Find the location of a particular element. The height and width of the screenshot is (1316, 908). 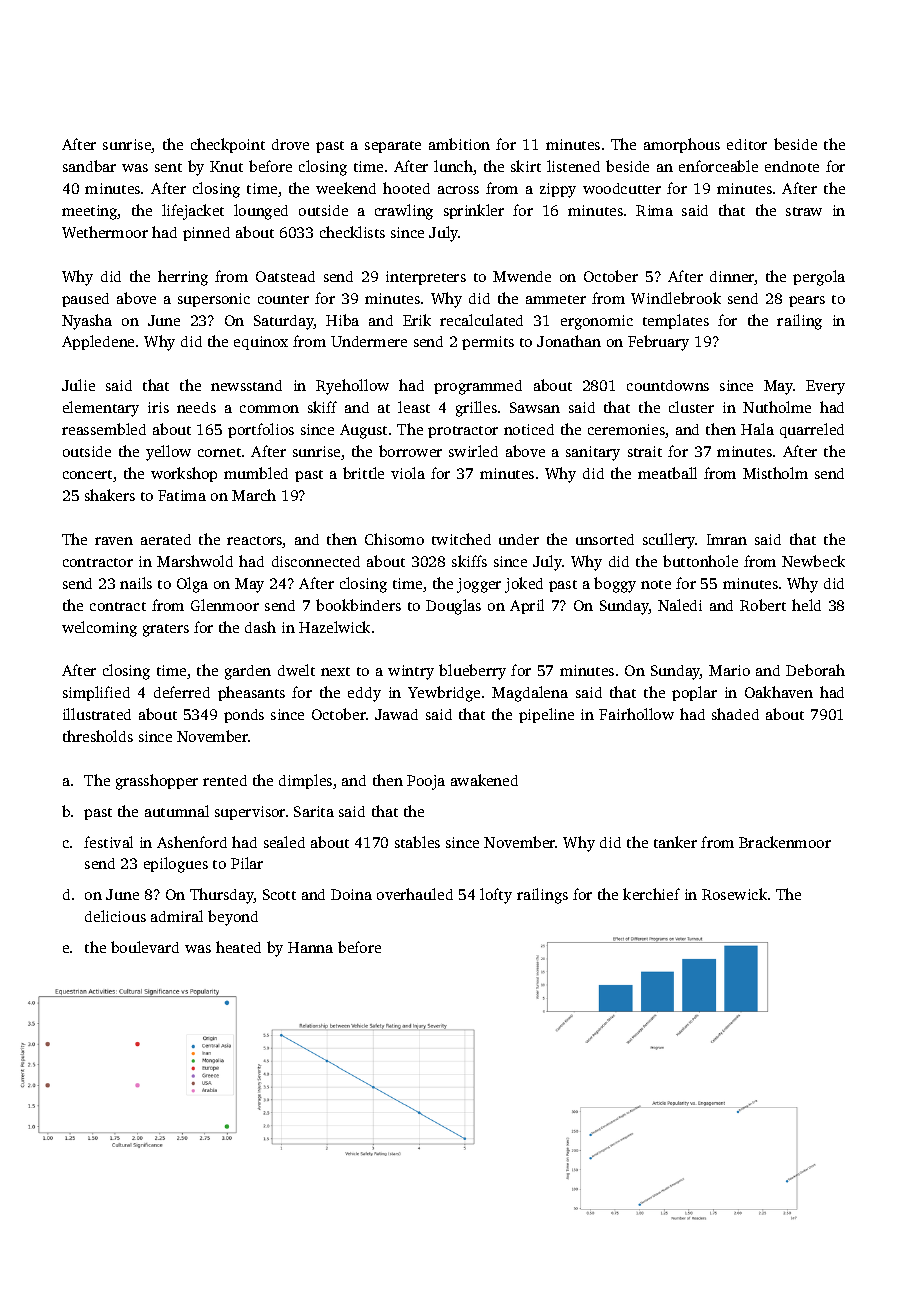

Rosewick is located at coordinates (734, 894).
